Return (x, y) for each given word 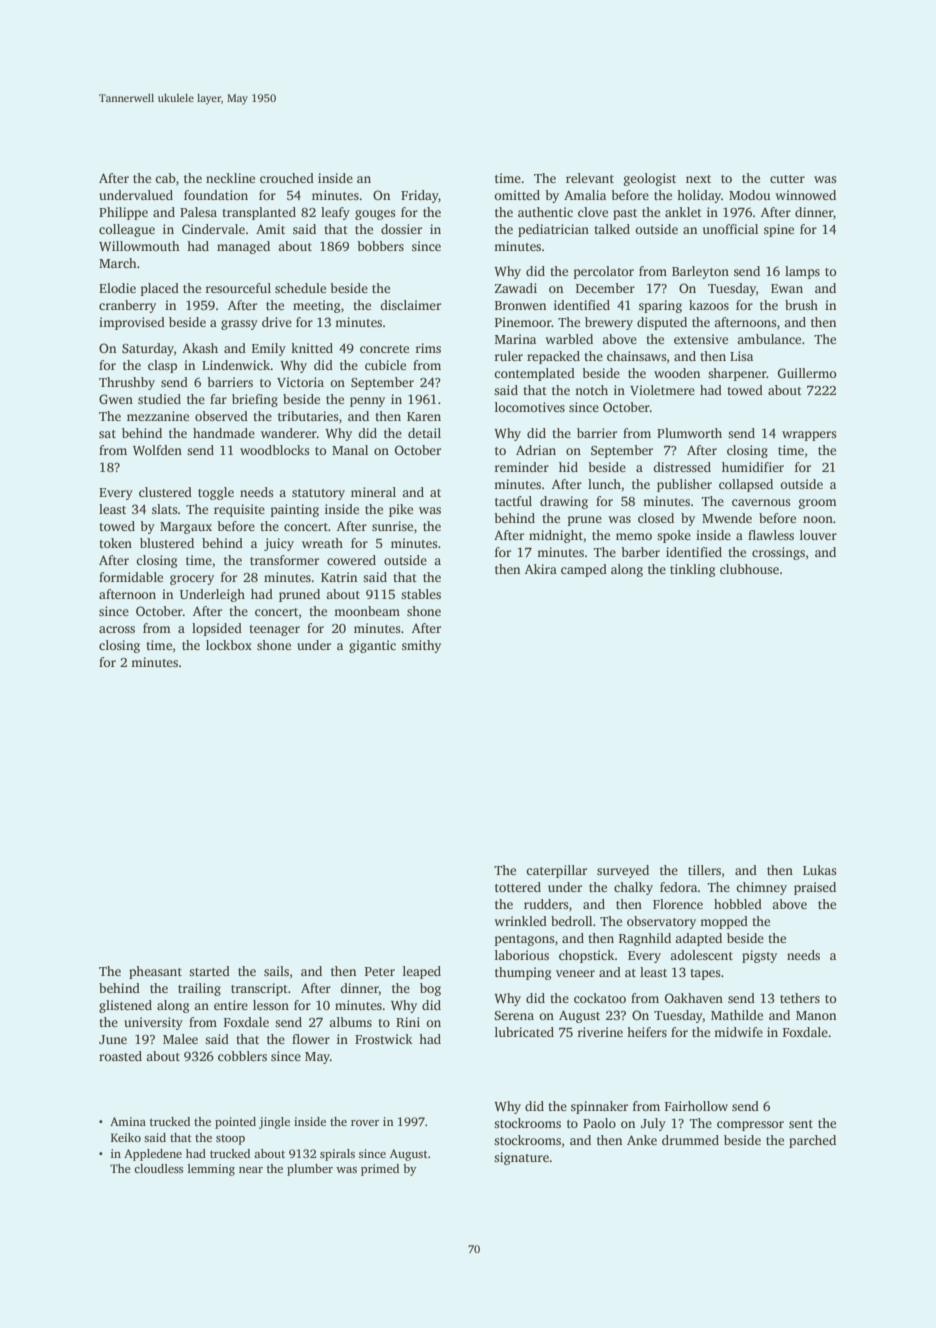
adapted (698, 939)
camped (584, 570)
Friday (419, 196)
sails (276, 971)
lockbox (229, 645)
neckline (230, 178)
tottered (518, 887)
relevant (590, 178)
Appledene (153, 1155)
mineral (373, 492)
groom (818, 504)
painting (295, 510)
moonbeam (367, 611)
